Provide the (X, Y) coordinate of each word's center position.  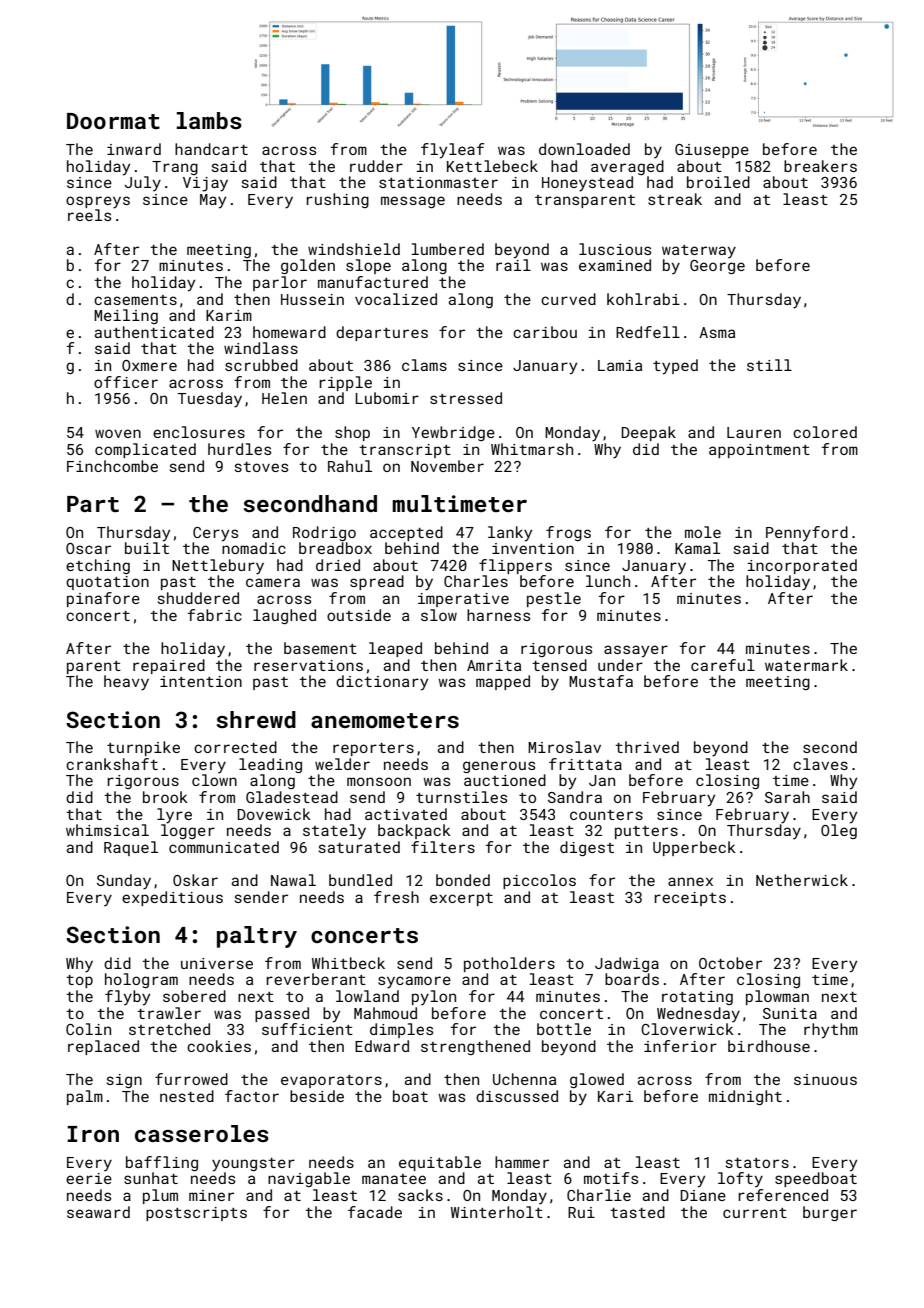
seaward (98, 1212)
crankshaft (112, 764)
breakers (820, 166)
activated (406, 814)
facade (375, 1212)
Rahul (350, 466)
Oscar (88, 548)
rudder (376, 166)
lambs (209, 120)
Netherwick (802, 880)
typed (675, 367)
